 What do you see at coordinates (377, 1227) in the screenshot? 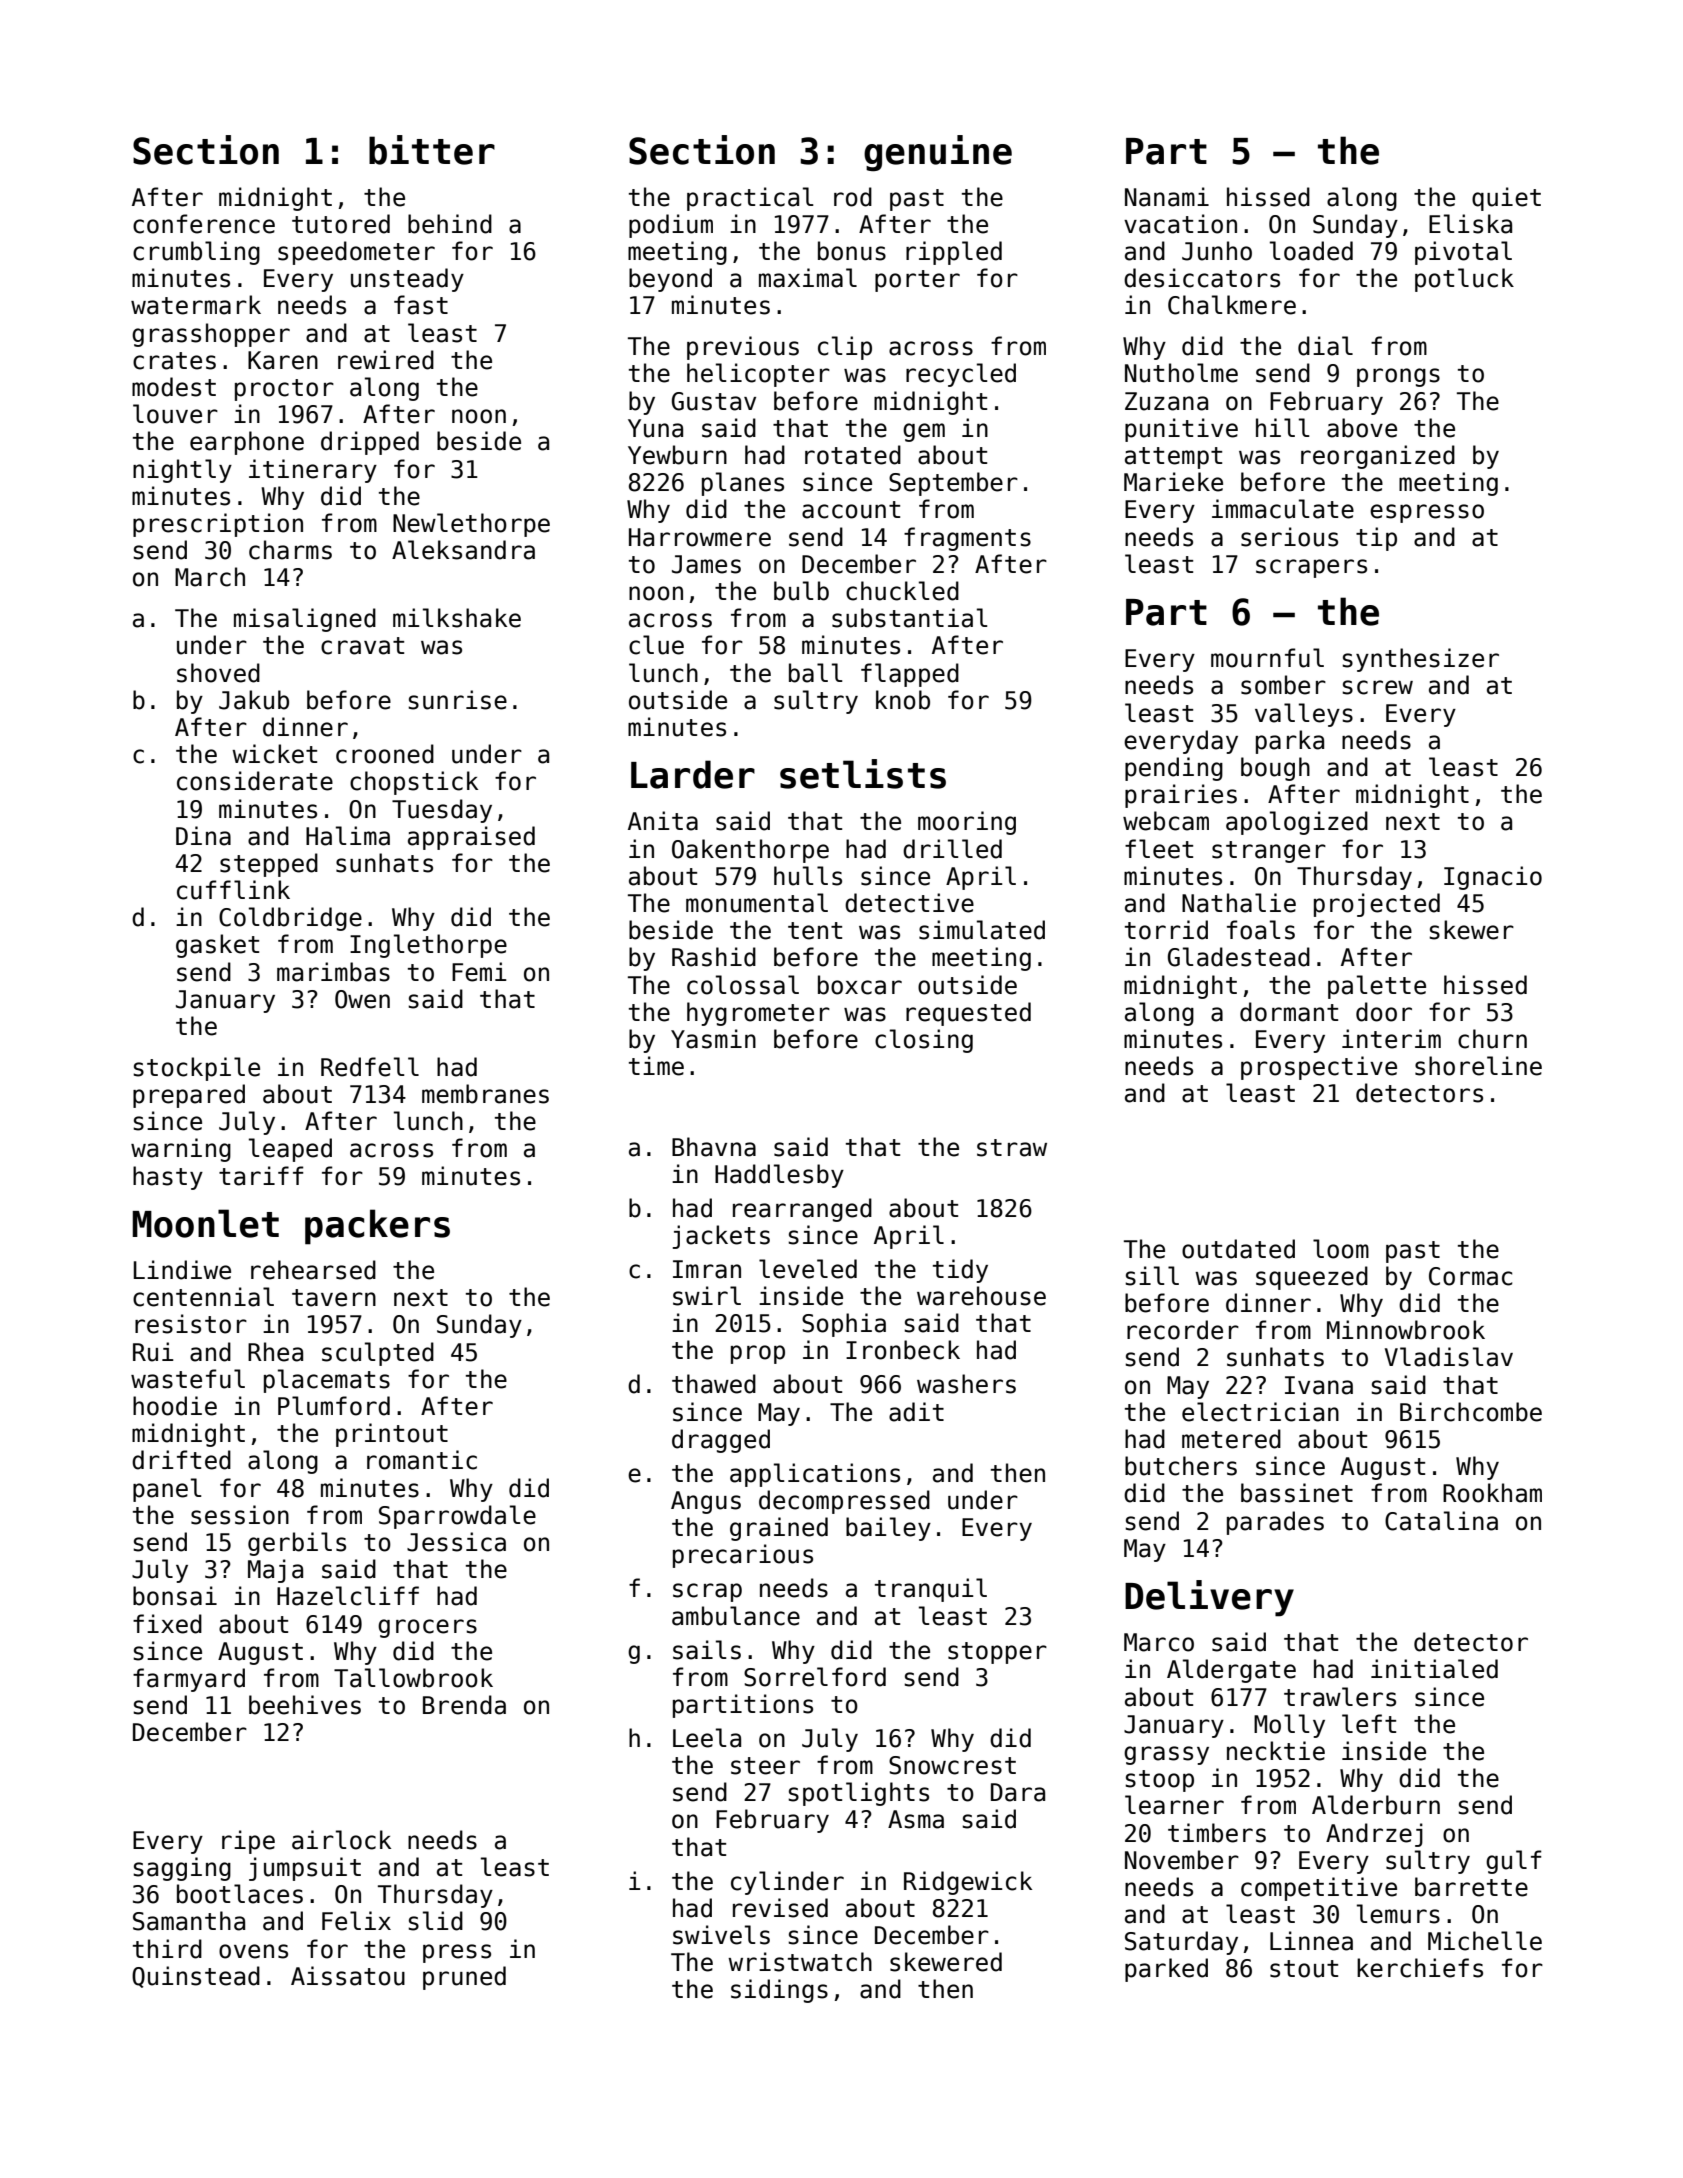
I see `packers` at bounding box center [377, 1227].
